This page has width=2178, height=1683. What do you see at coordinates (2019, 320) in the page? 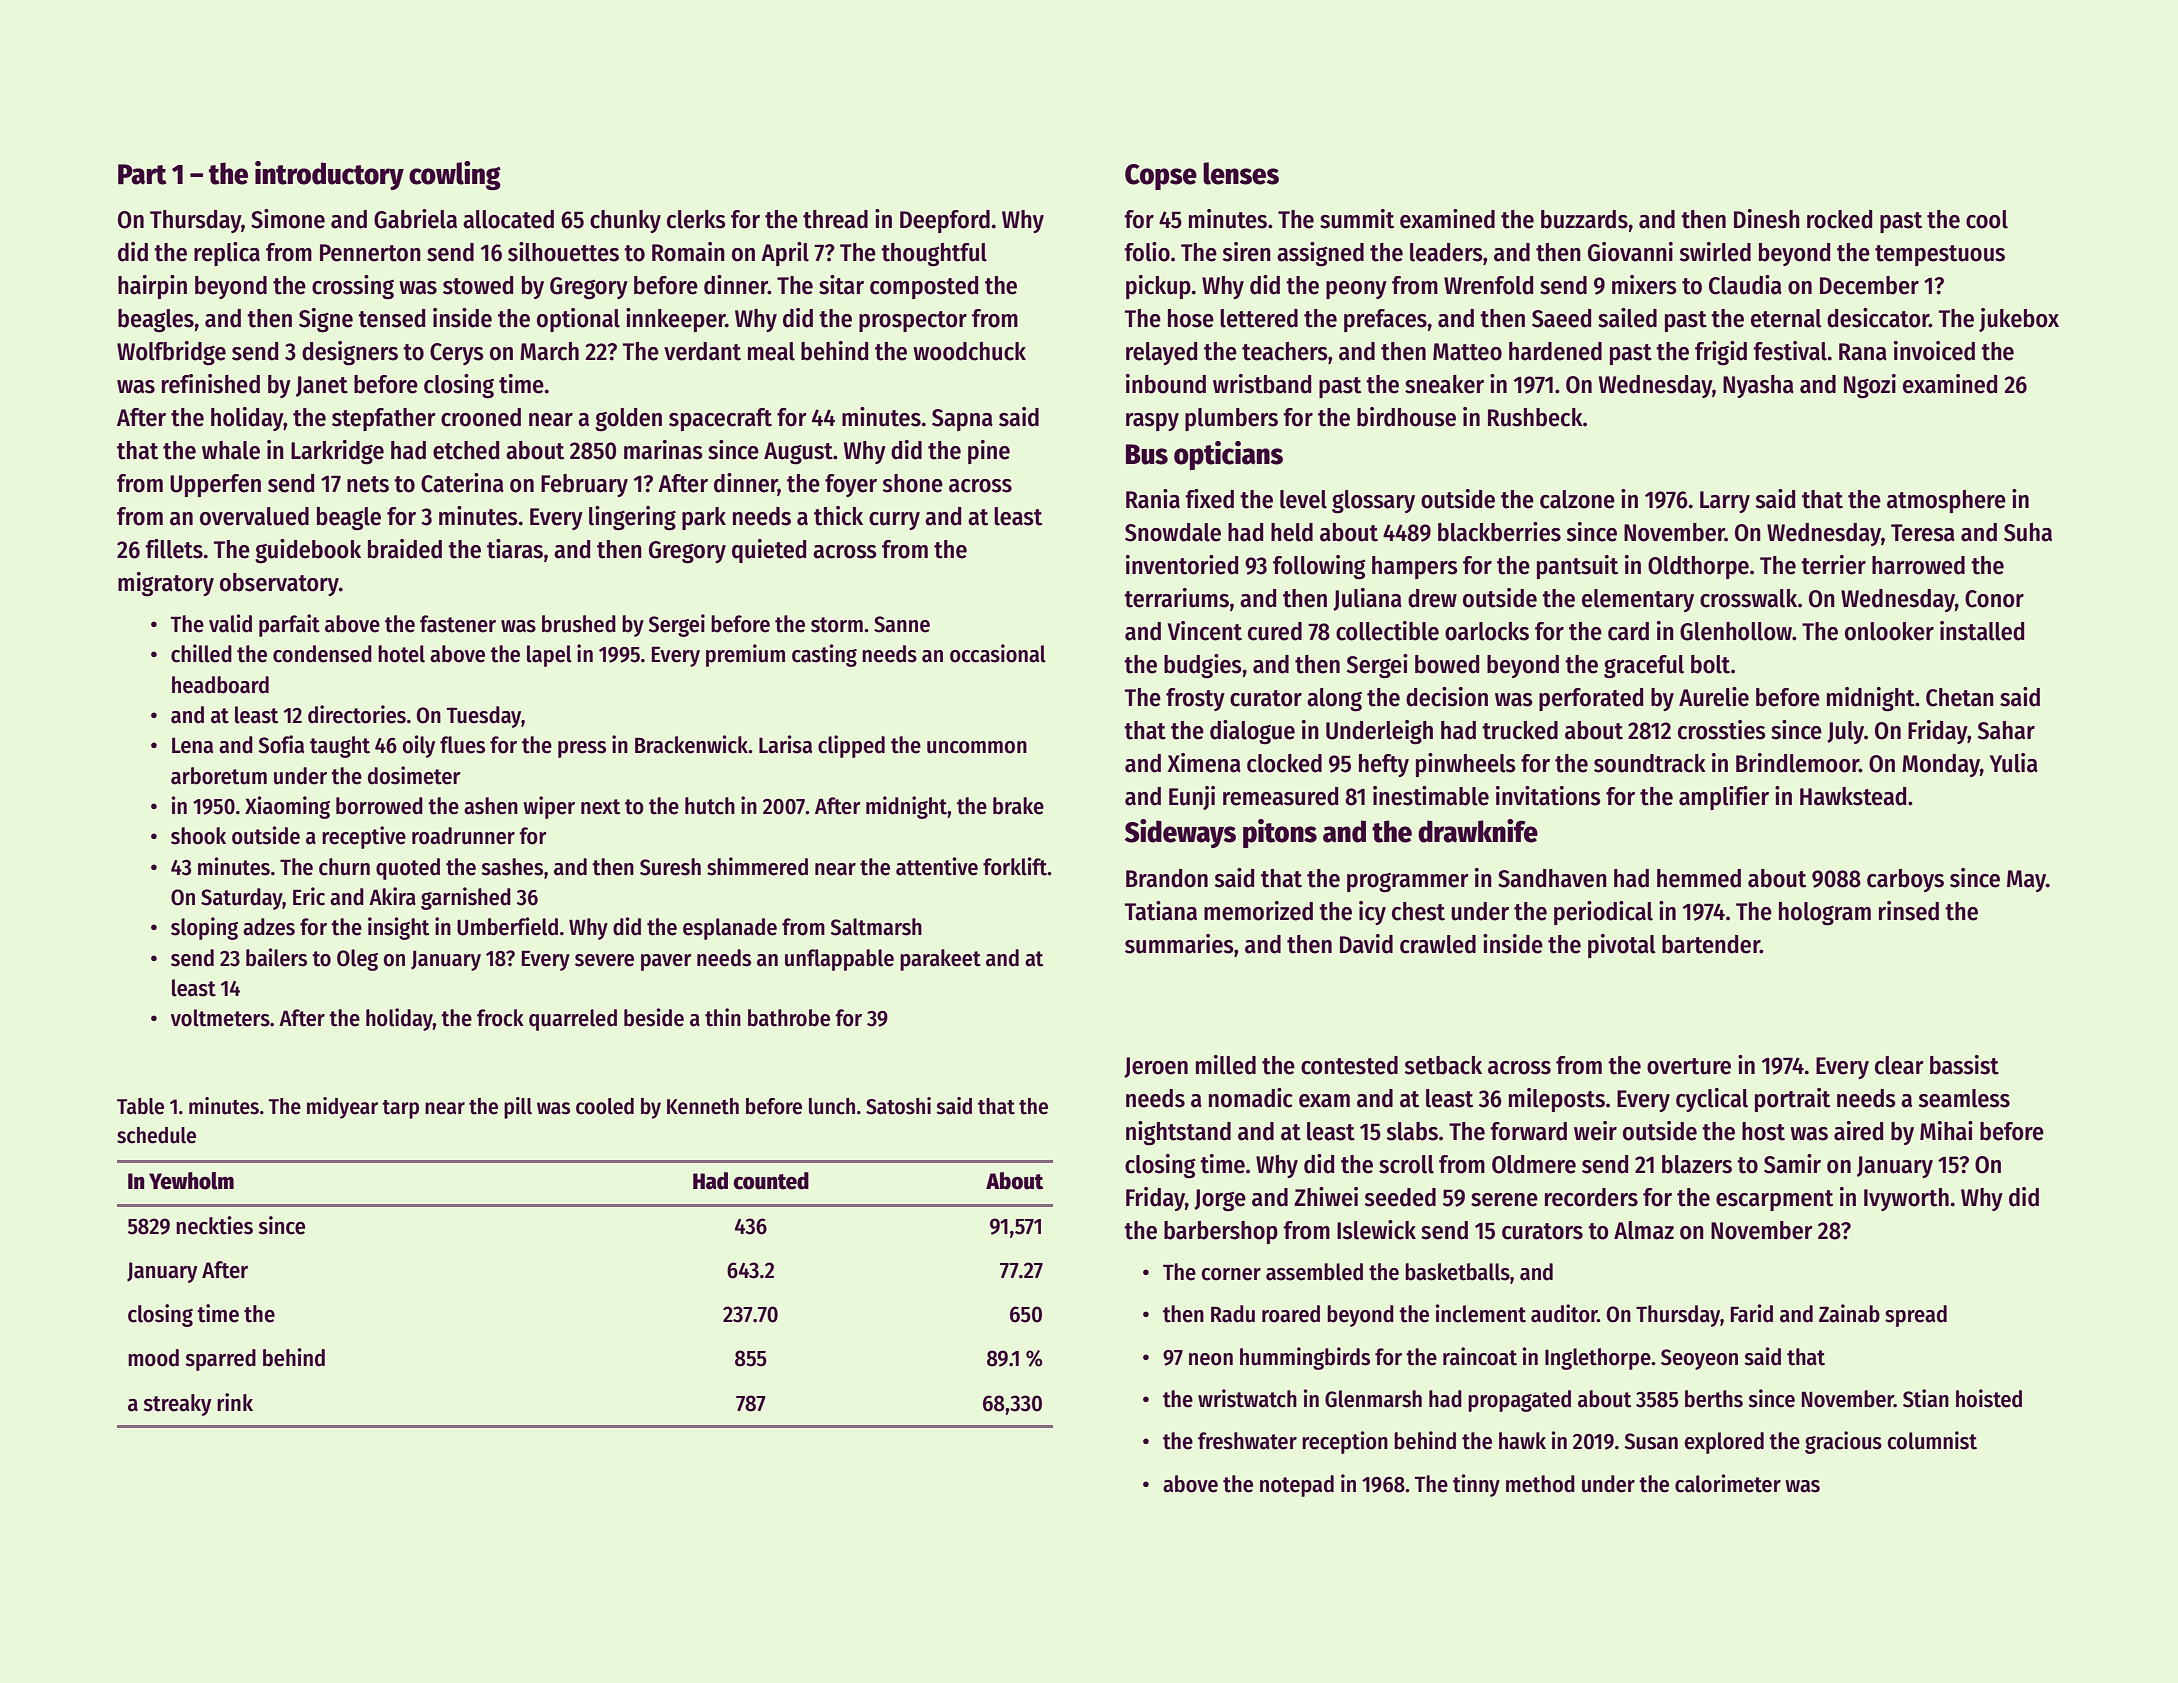
I see `jukebox` at bounding box center [2019, 320].
